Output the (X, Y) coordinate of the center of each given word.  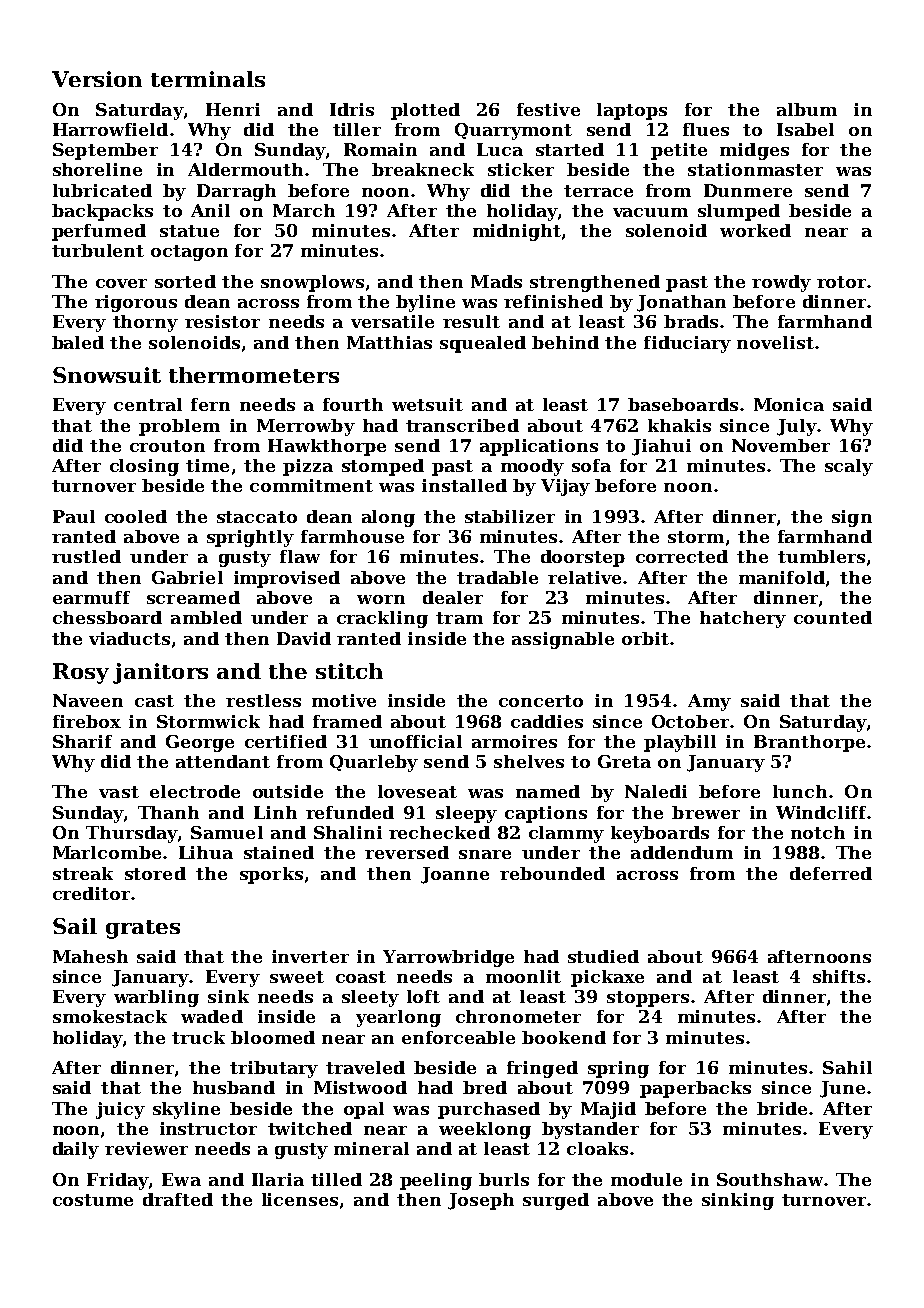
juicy (120, 1110)
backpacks (102, 212)
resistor (222, 321)
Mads (496, 281)
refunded (350, 812)
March (304, 210)
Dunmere (748, 190)
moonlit (523, 976)
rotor (841, 282)
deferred (831, 873)
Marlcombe (107, 852)
